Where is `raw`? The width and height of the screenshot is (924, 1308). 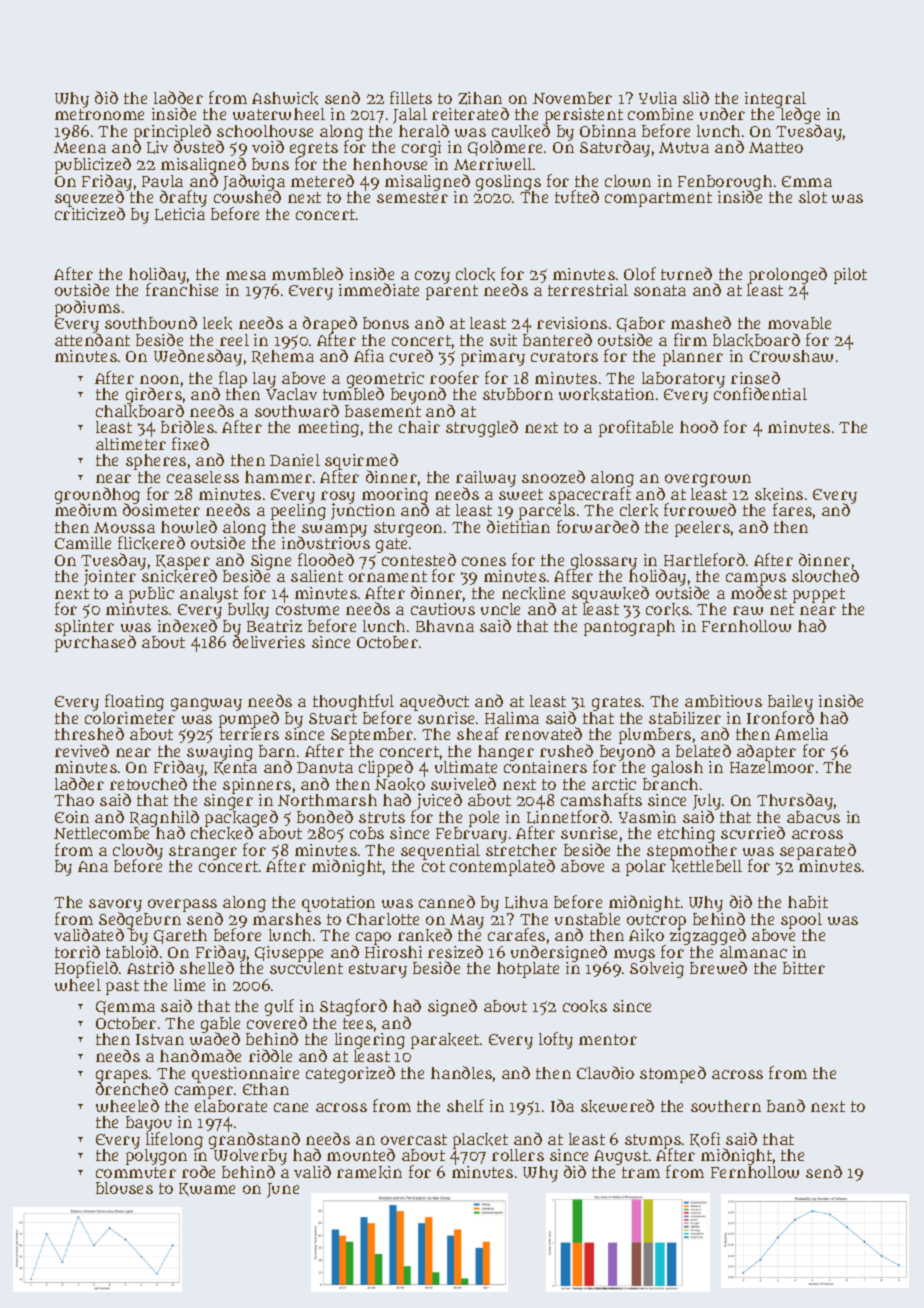
raw is located at coordinates (748, 610).
